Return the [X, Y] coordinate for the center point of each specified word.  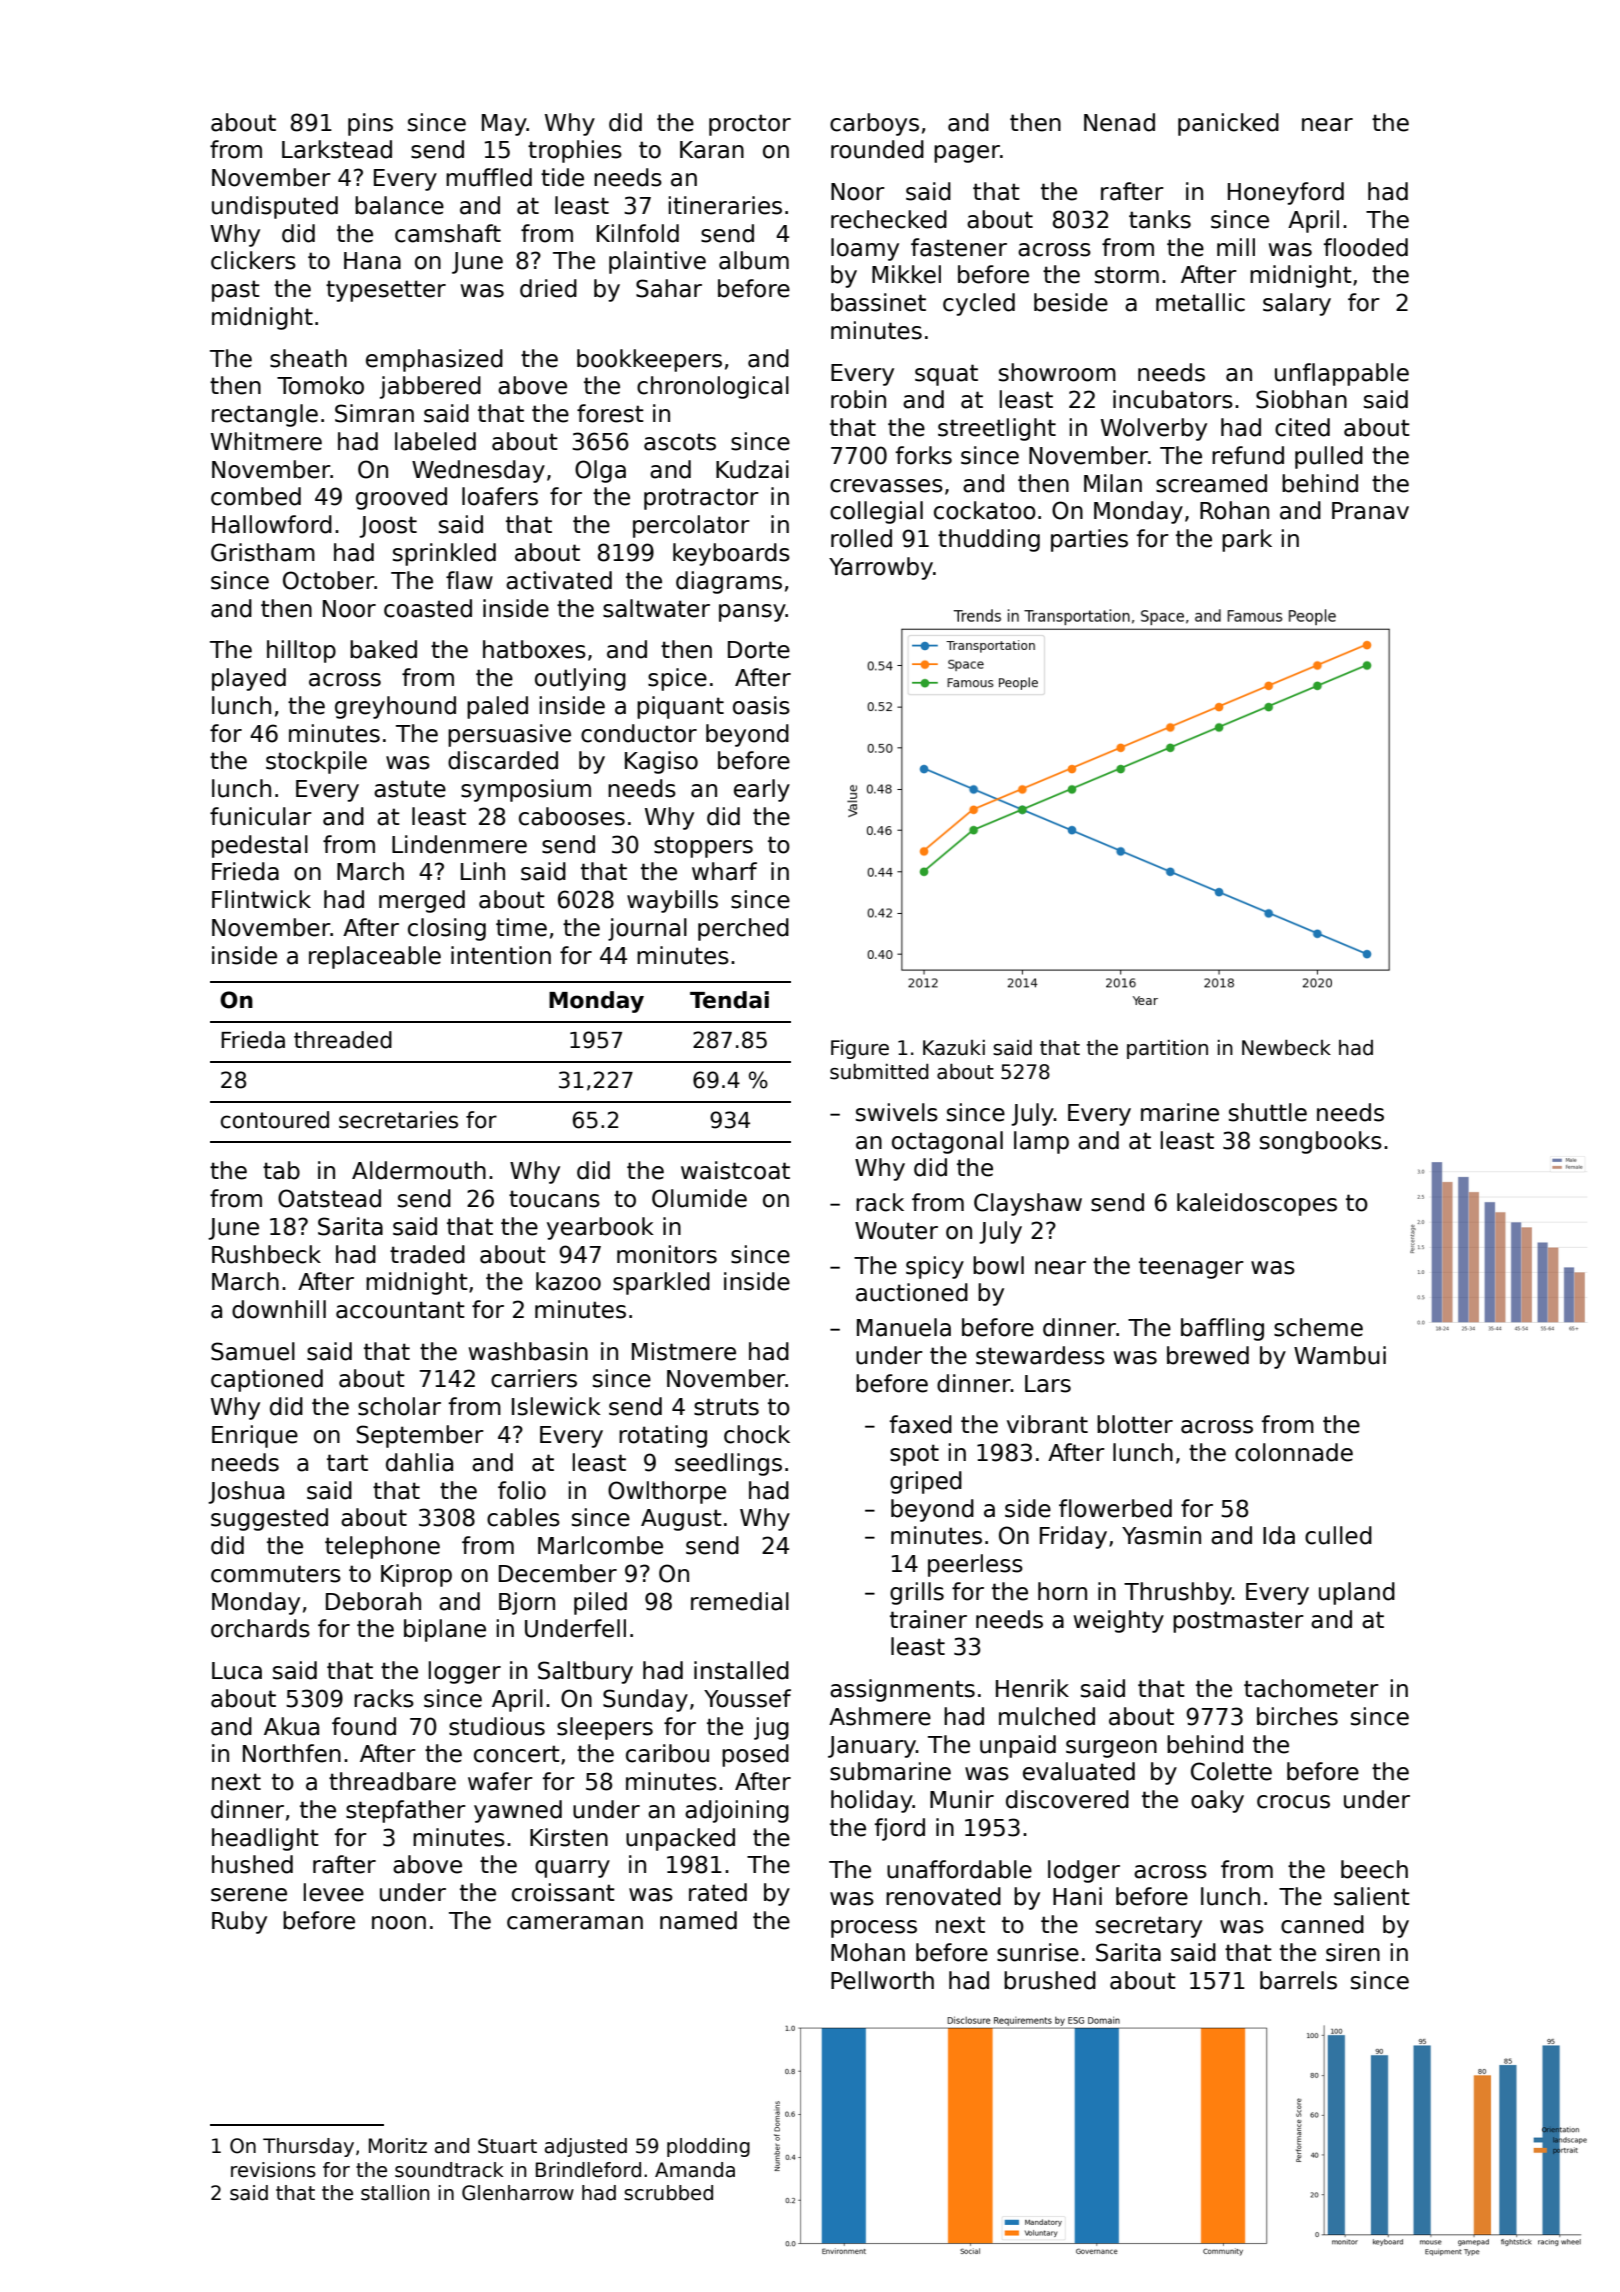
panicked [1228, 124]
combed [256, 496]
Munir [962, 1799]
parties [1089, 540]
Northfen [292, 1753]
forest [610, 413]
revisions [273, 2170]
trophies [575, 151]
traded [427, 1254]
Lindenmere [459, 844]
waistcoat [735, 1170]
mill [1236, 247]
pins [370, 124]
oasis [761, 705]
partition [1167, 1049]
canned [1322, 1924]
